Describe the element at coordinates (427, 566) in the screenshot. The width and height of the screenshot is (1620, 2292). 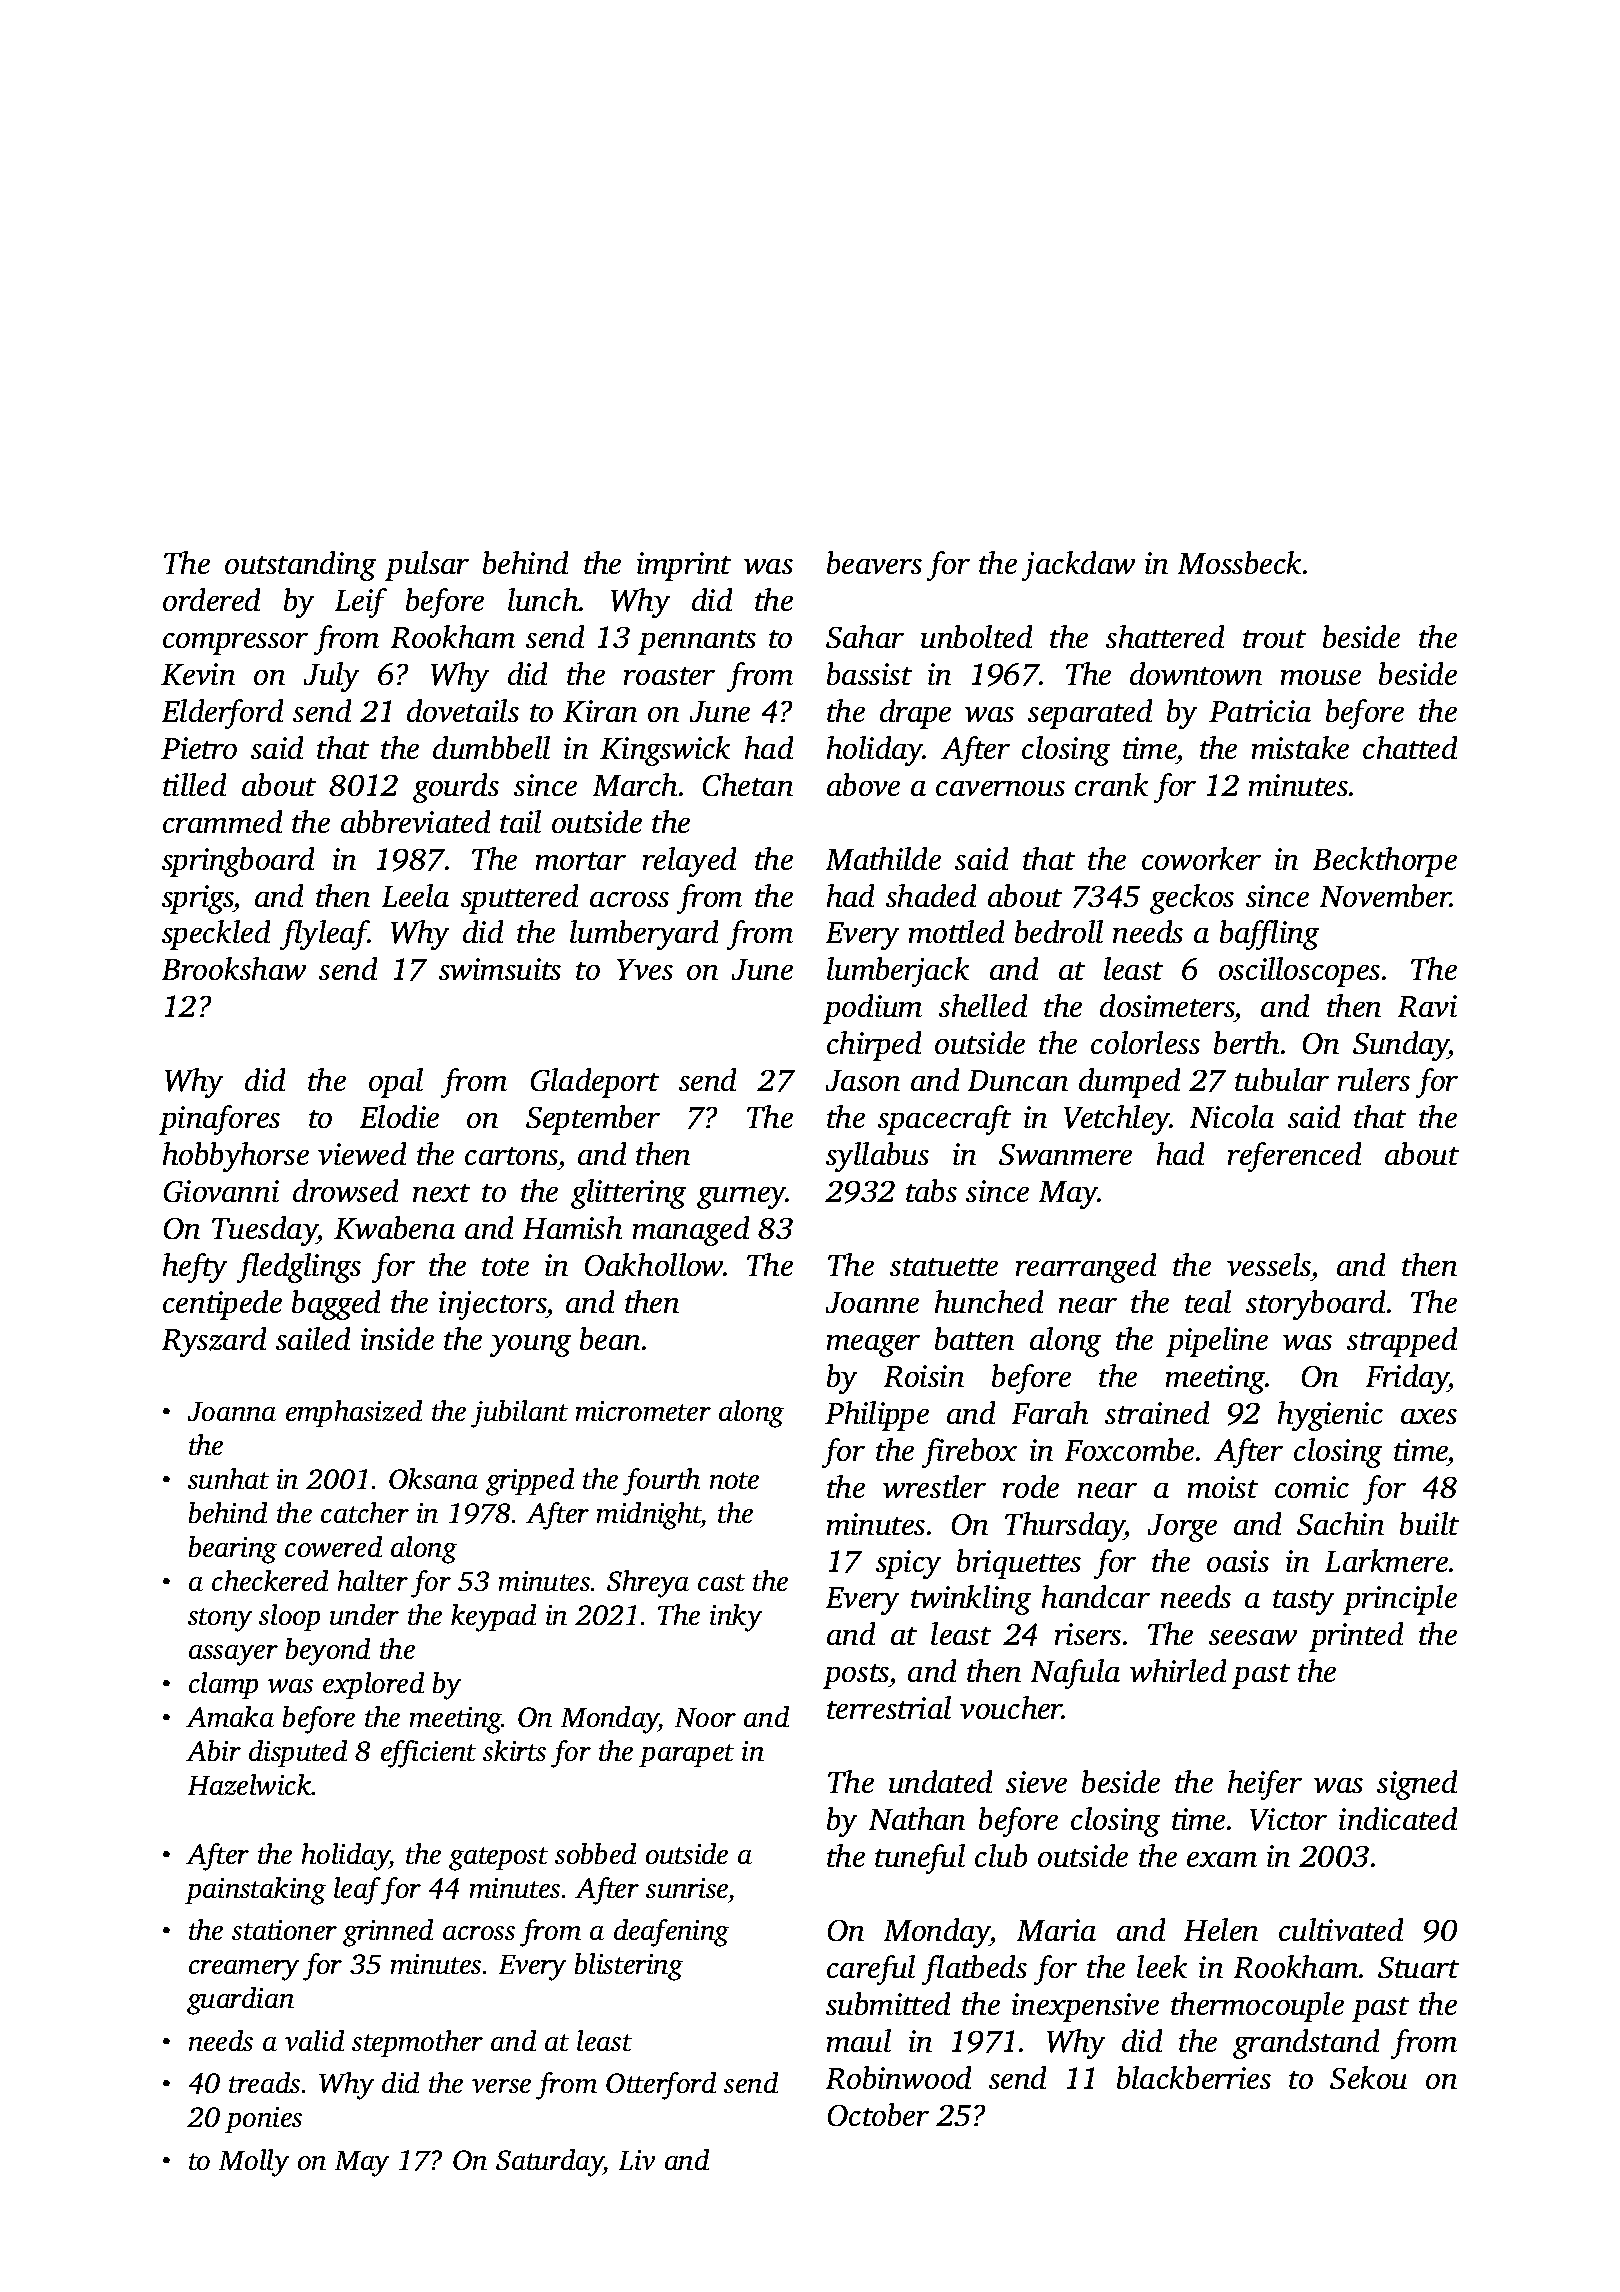
I see `pulsar` at that location.
